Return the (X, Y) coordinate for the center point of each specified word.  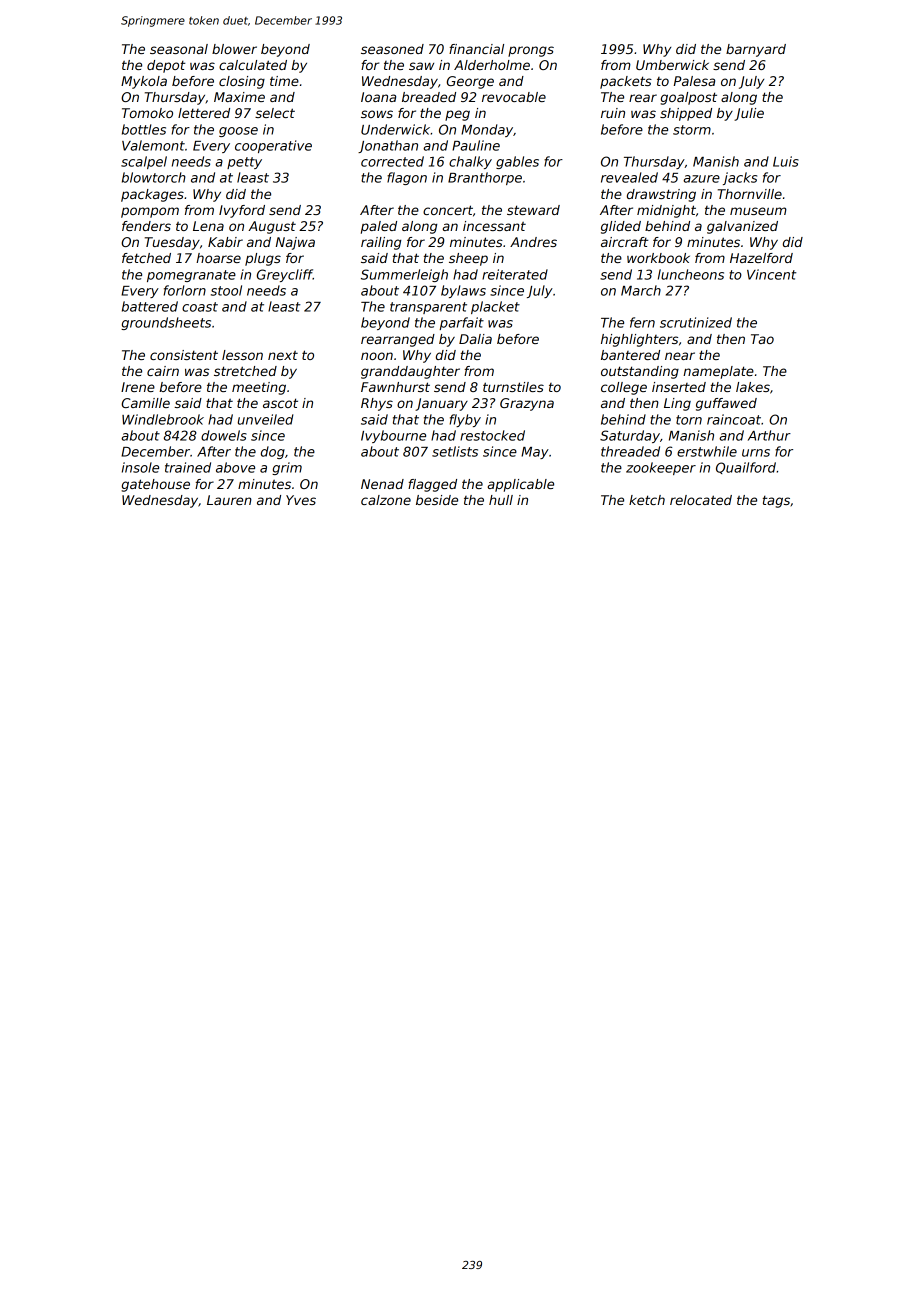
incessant (494, 226)
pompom (150, 212)
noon (377, 356)
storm (692, 130)
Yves (301, 500)
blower (234, 49)
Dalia (475, 339)
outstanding (640, 372)
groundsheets (166, 323)
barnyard (756, 50)
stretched (245, 371)
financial (476, 49)
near (680, 356)
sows (377, 114)
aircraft (625, 242)
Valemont (153, 145)
